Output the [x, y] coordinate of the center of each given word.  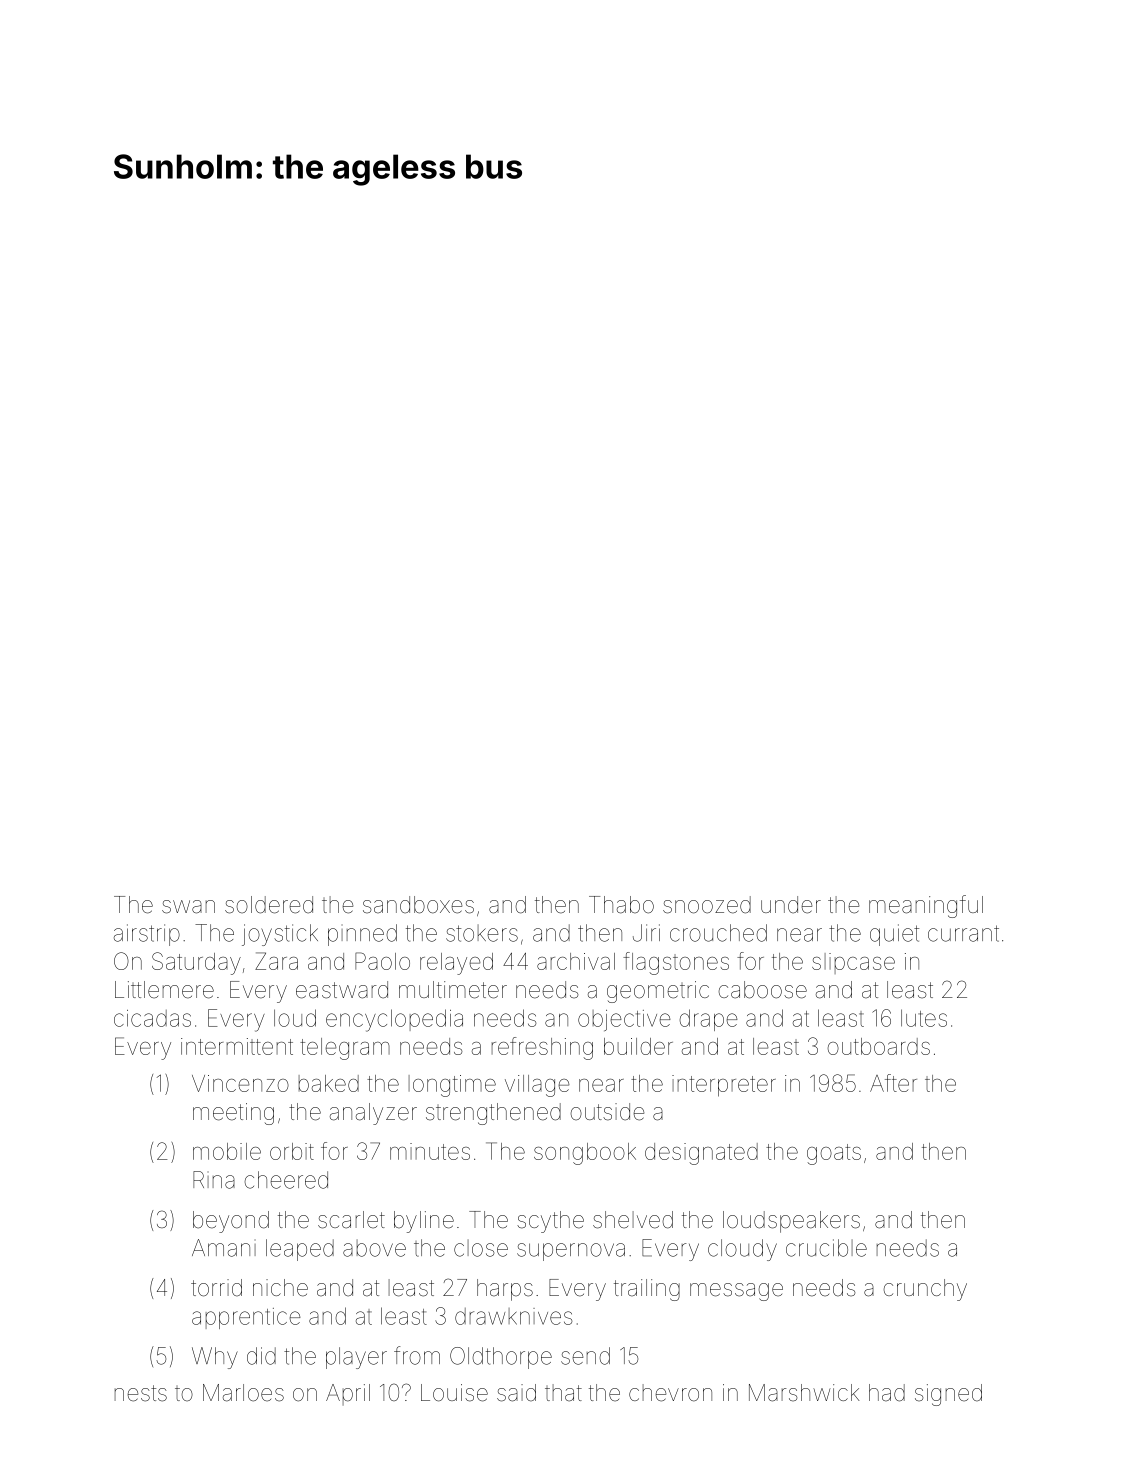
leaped [300, 1250]
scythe [550, 1222]
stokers [482, 933]
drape [708, 1020]
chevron [670, 1393]
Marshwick [804, 1393]
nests [141, 1393]
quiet [894, 935]
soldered [269, 905]
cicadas [152, 1018]
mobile [227, 1151]
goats [834, 1154]
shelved [633, 1220]
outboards [878, 1046]
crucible [826, 1248]
